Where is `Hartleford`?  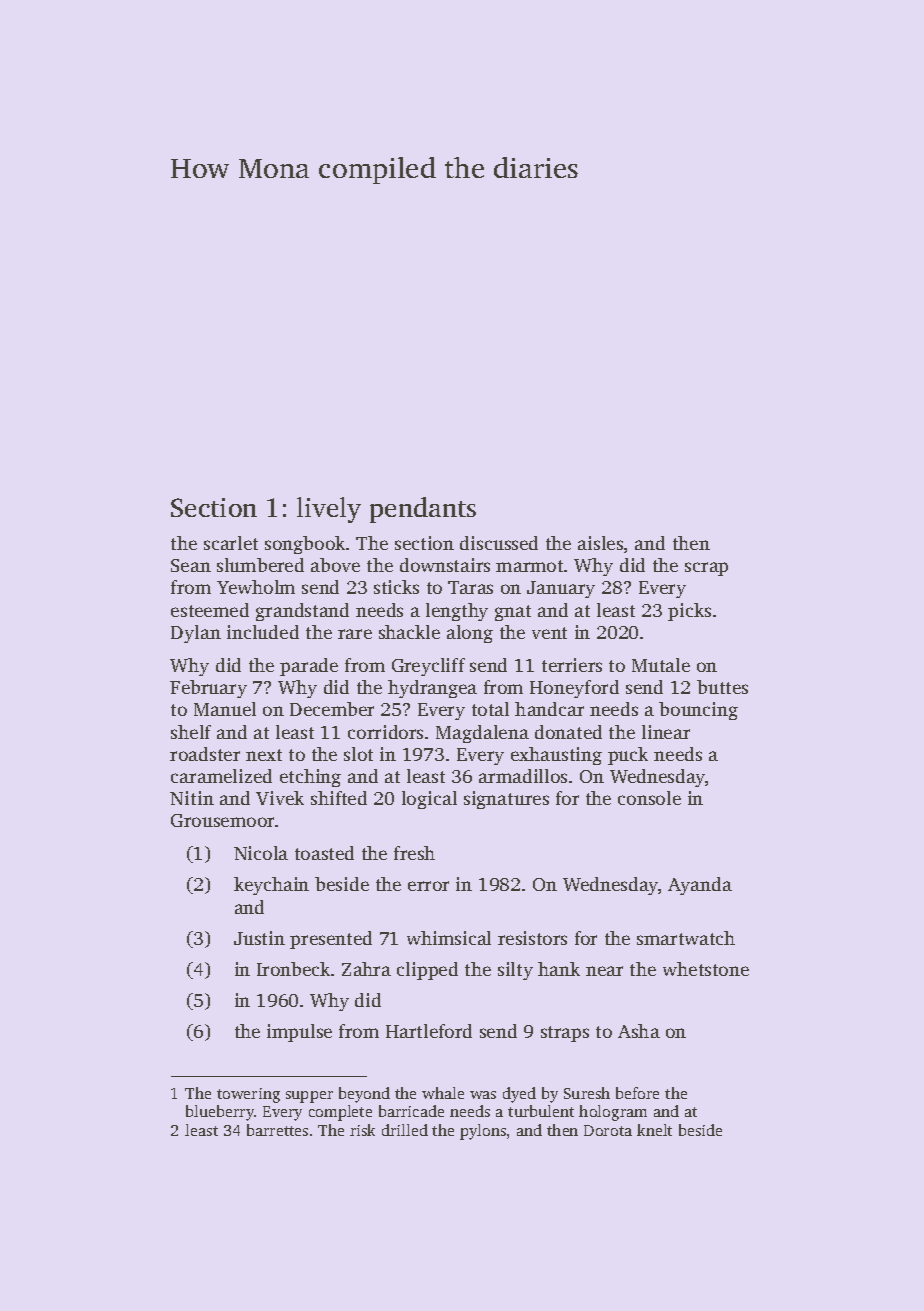 Hartleford is located at coordinates (429, 1031).
